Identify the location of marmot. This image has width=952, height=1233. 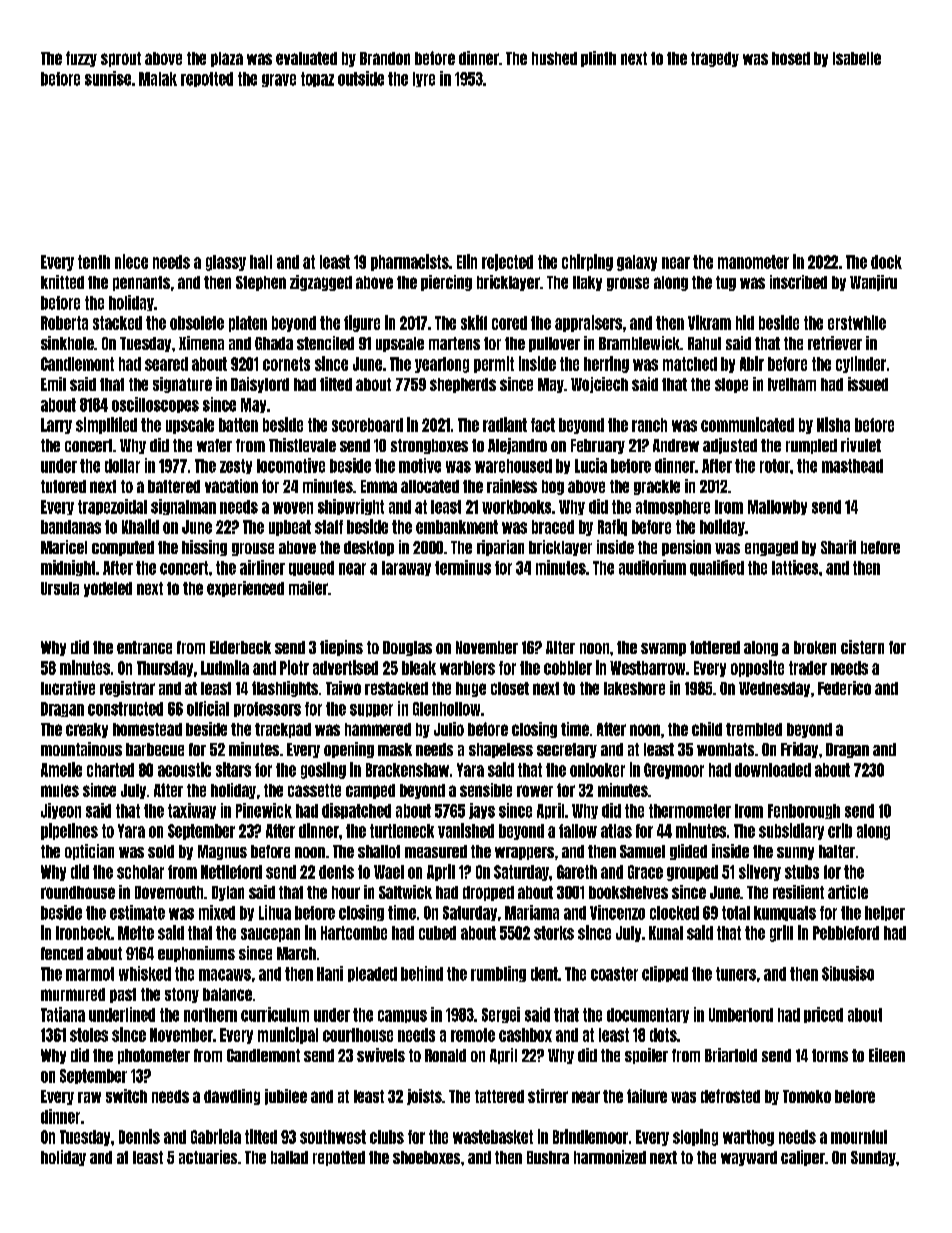
(90, 974).
